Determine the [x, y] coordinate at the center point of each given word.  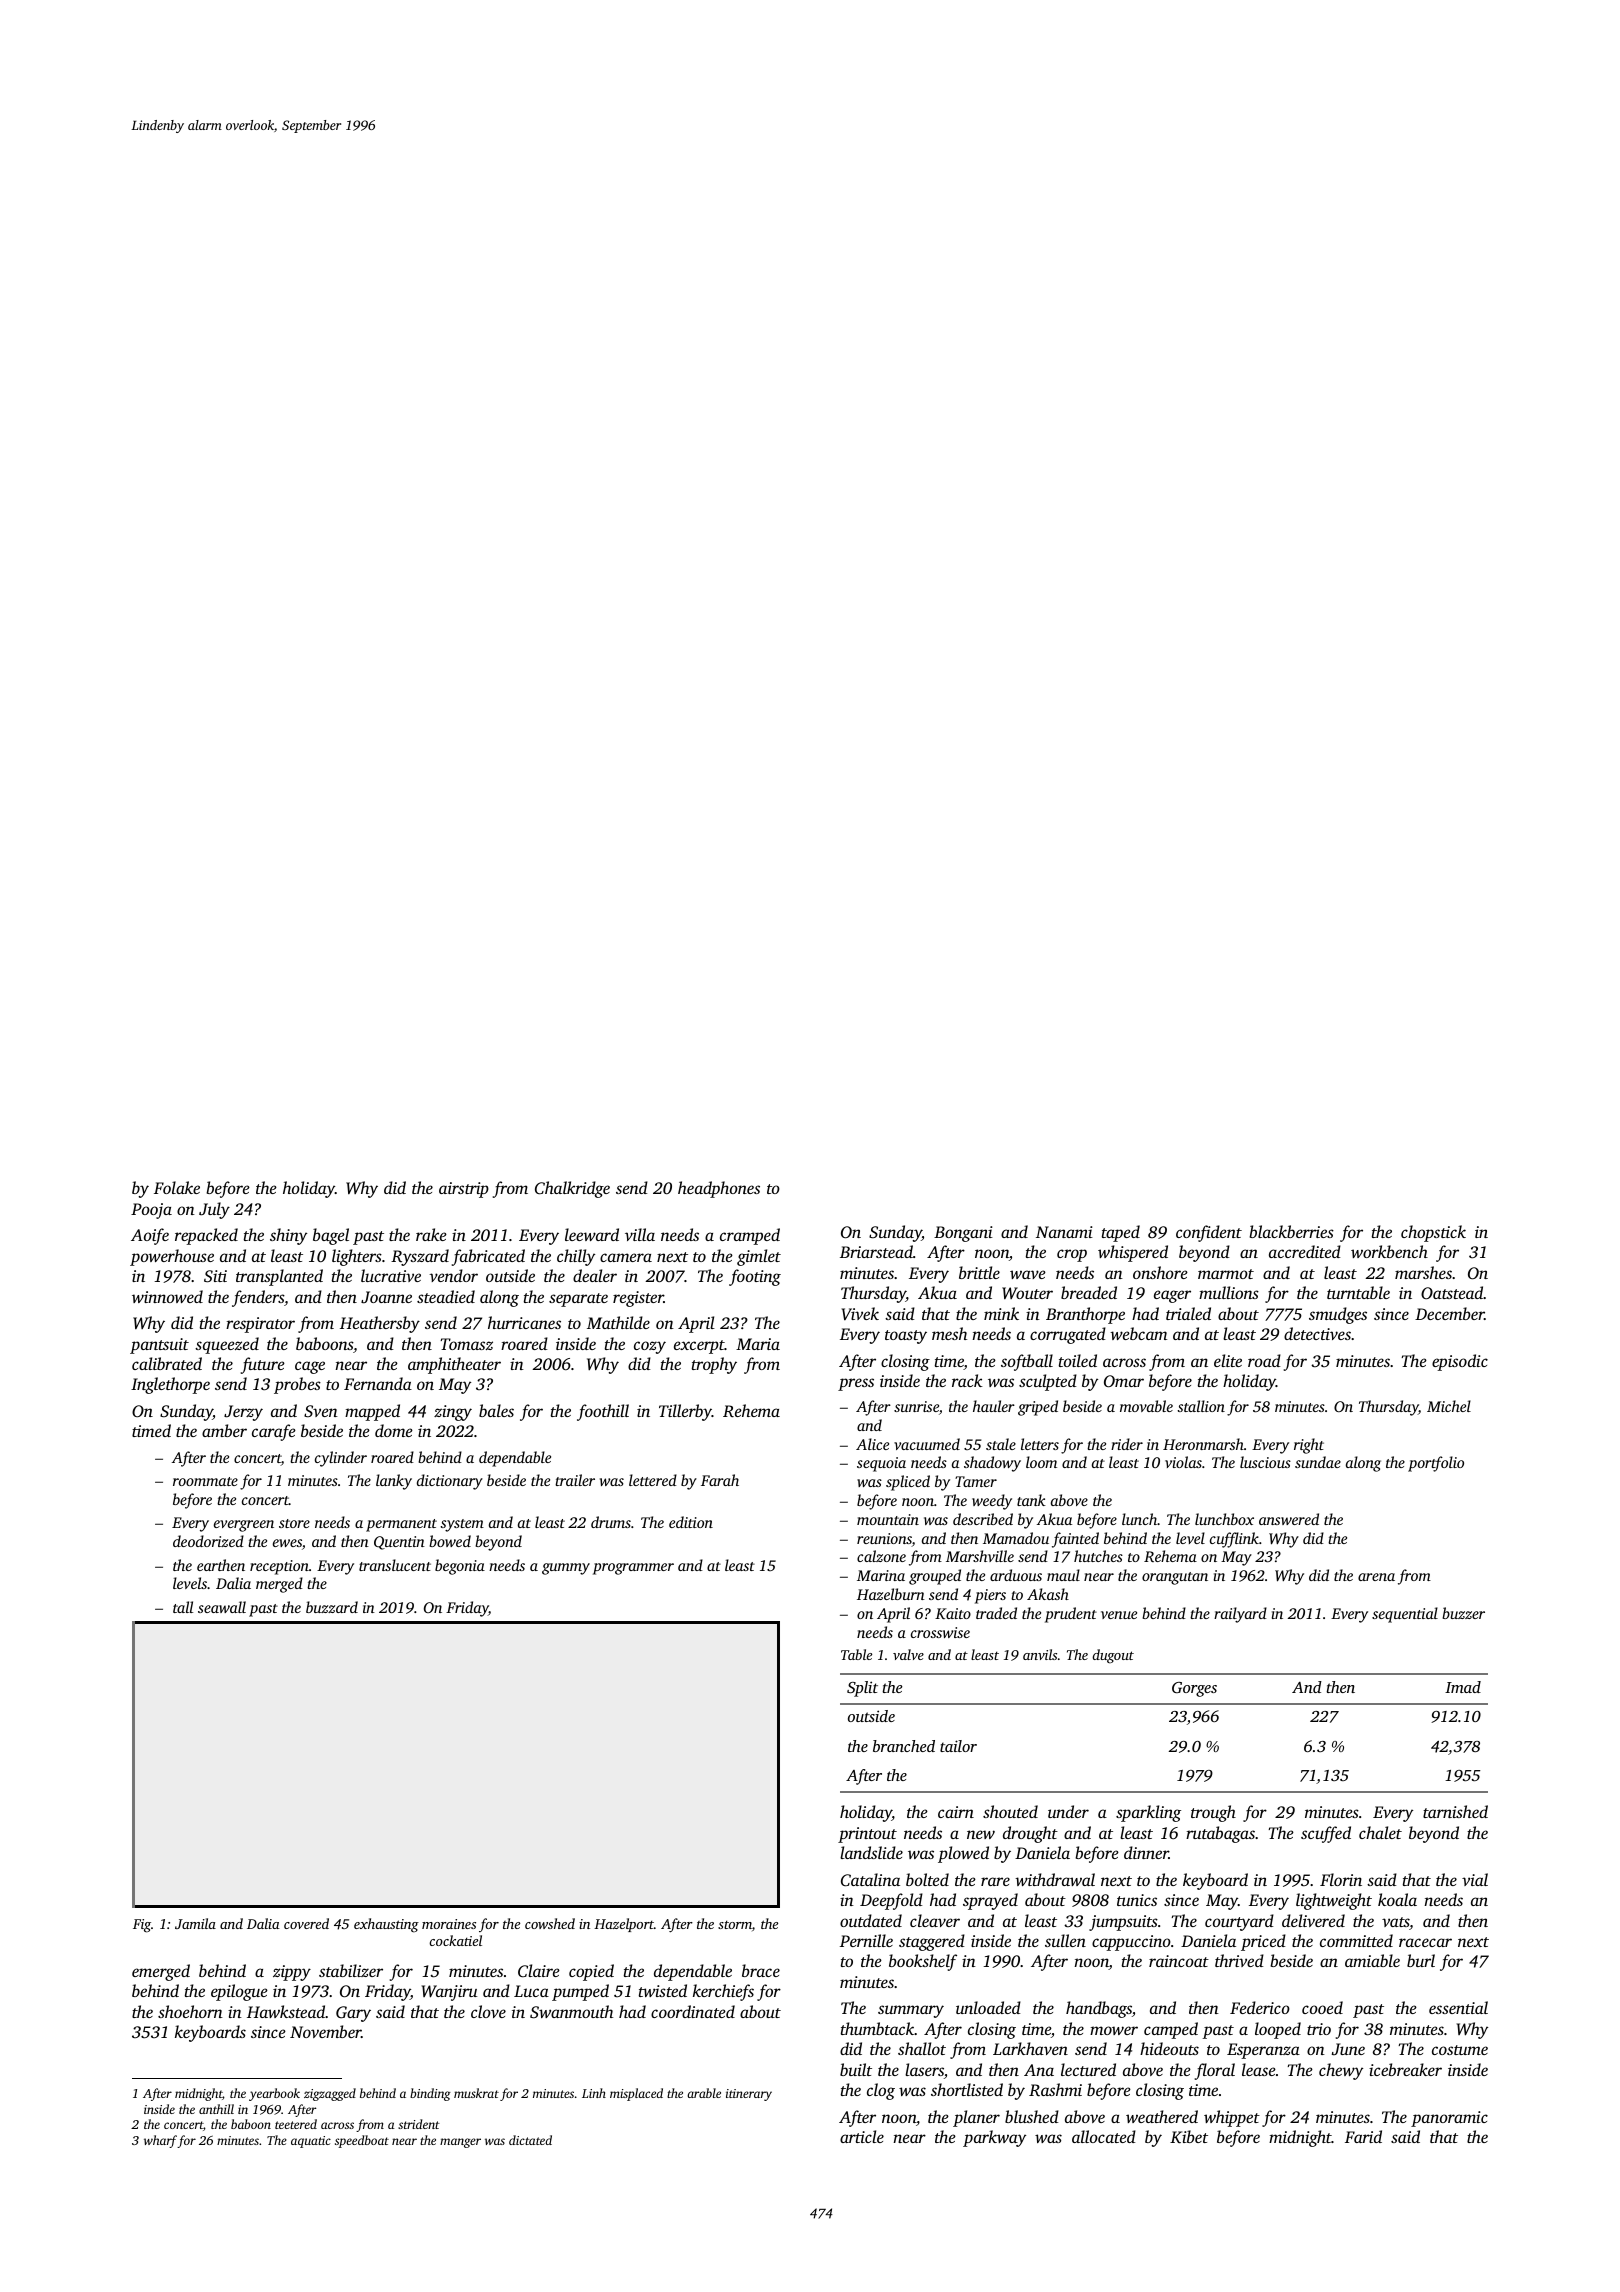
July [214, 1210]
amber [224, 1430]
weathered [1162, 2116]
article [862, 2136]
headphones [719, 1189]
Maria [758, 1344]
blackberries [1291, 1231]
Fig [142, 1926]
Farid [1363, 2136]
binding [430, 2094]
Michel [1449, 1406]
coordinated [693, 2011]
